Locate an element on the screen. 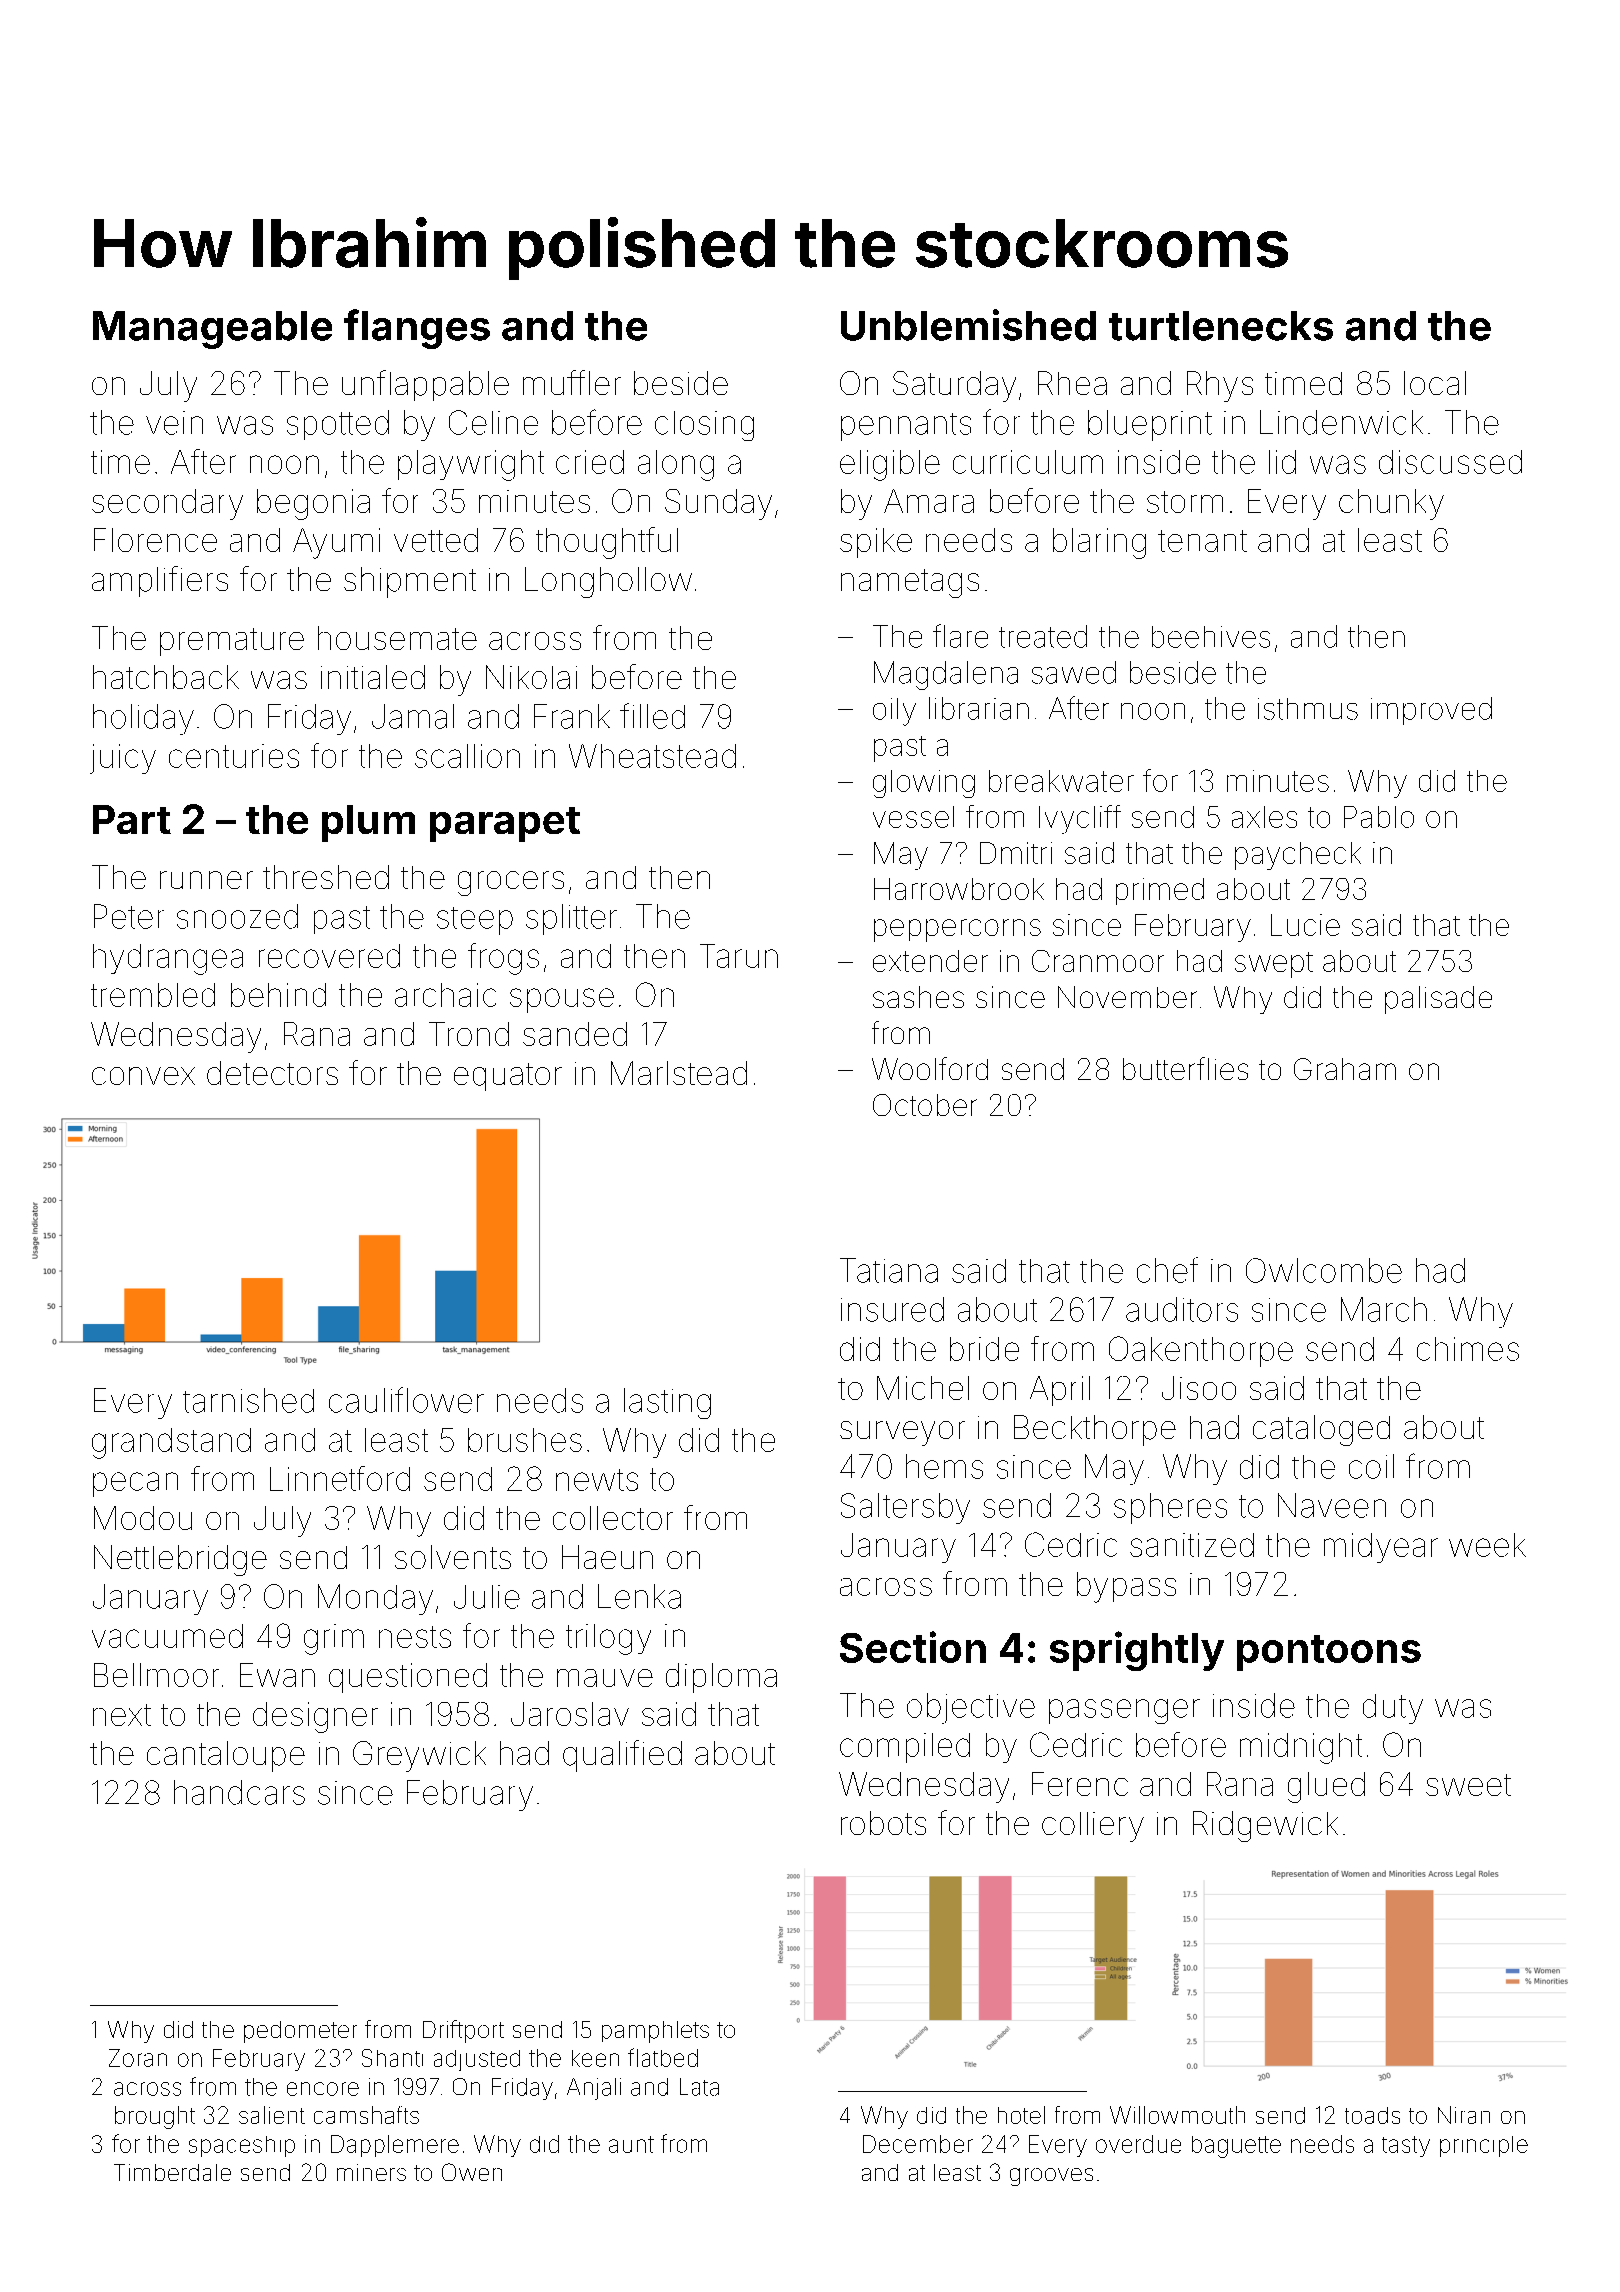 The width and height of the screenshot is (1620, 2292). cauliflower is located at coordinates (406, 1400).
